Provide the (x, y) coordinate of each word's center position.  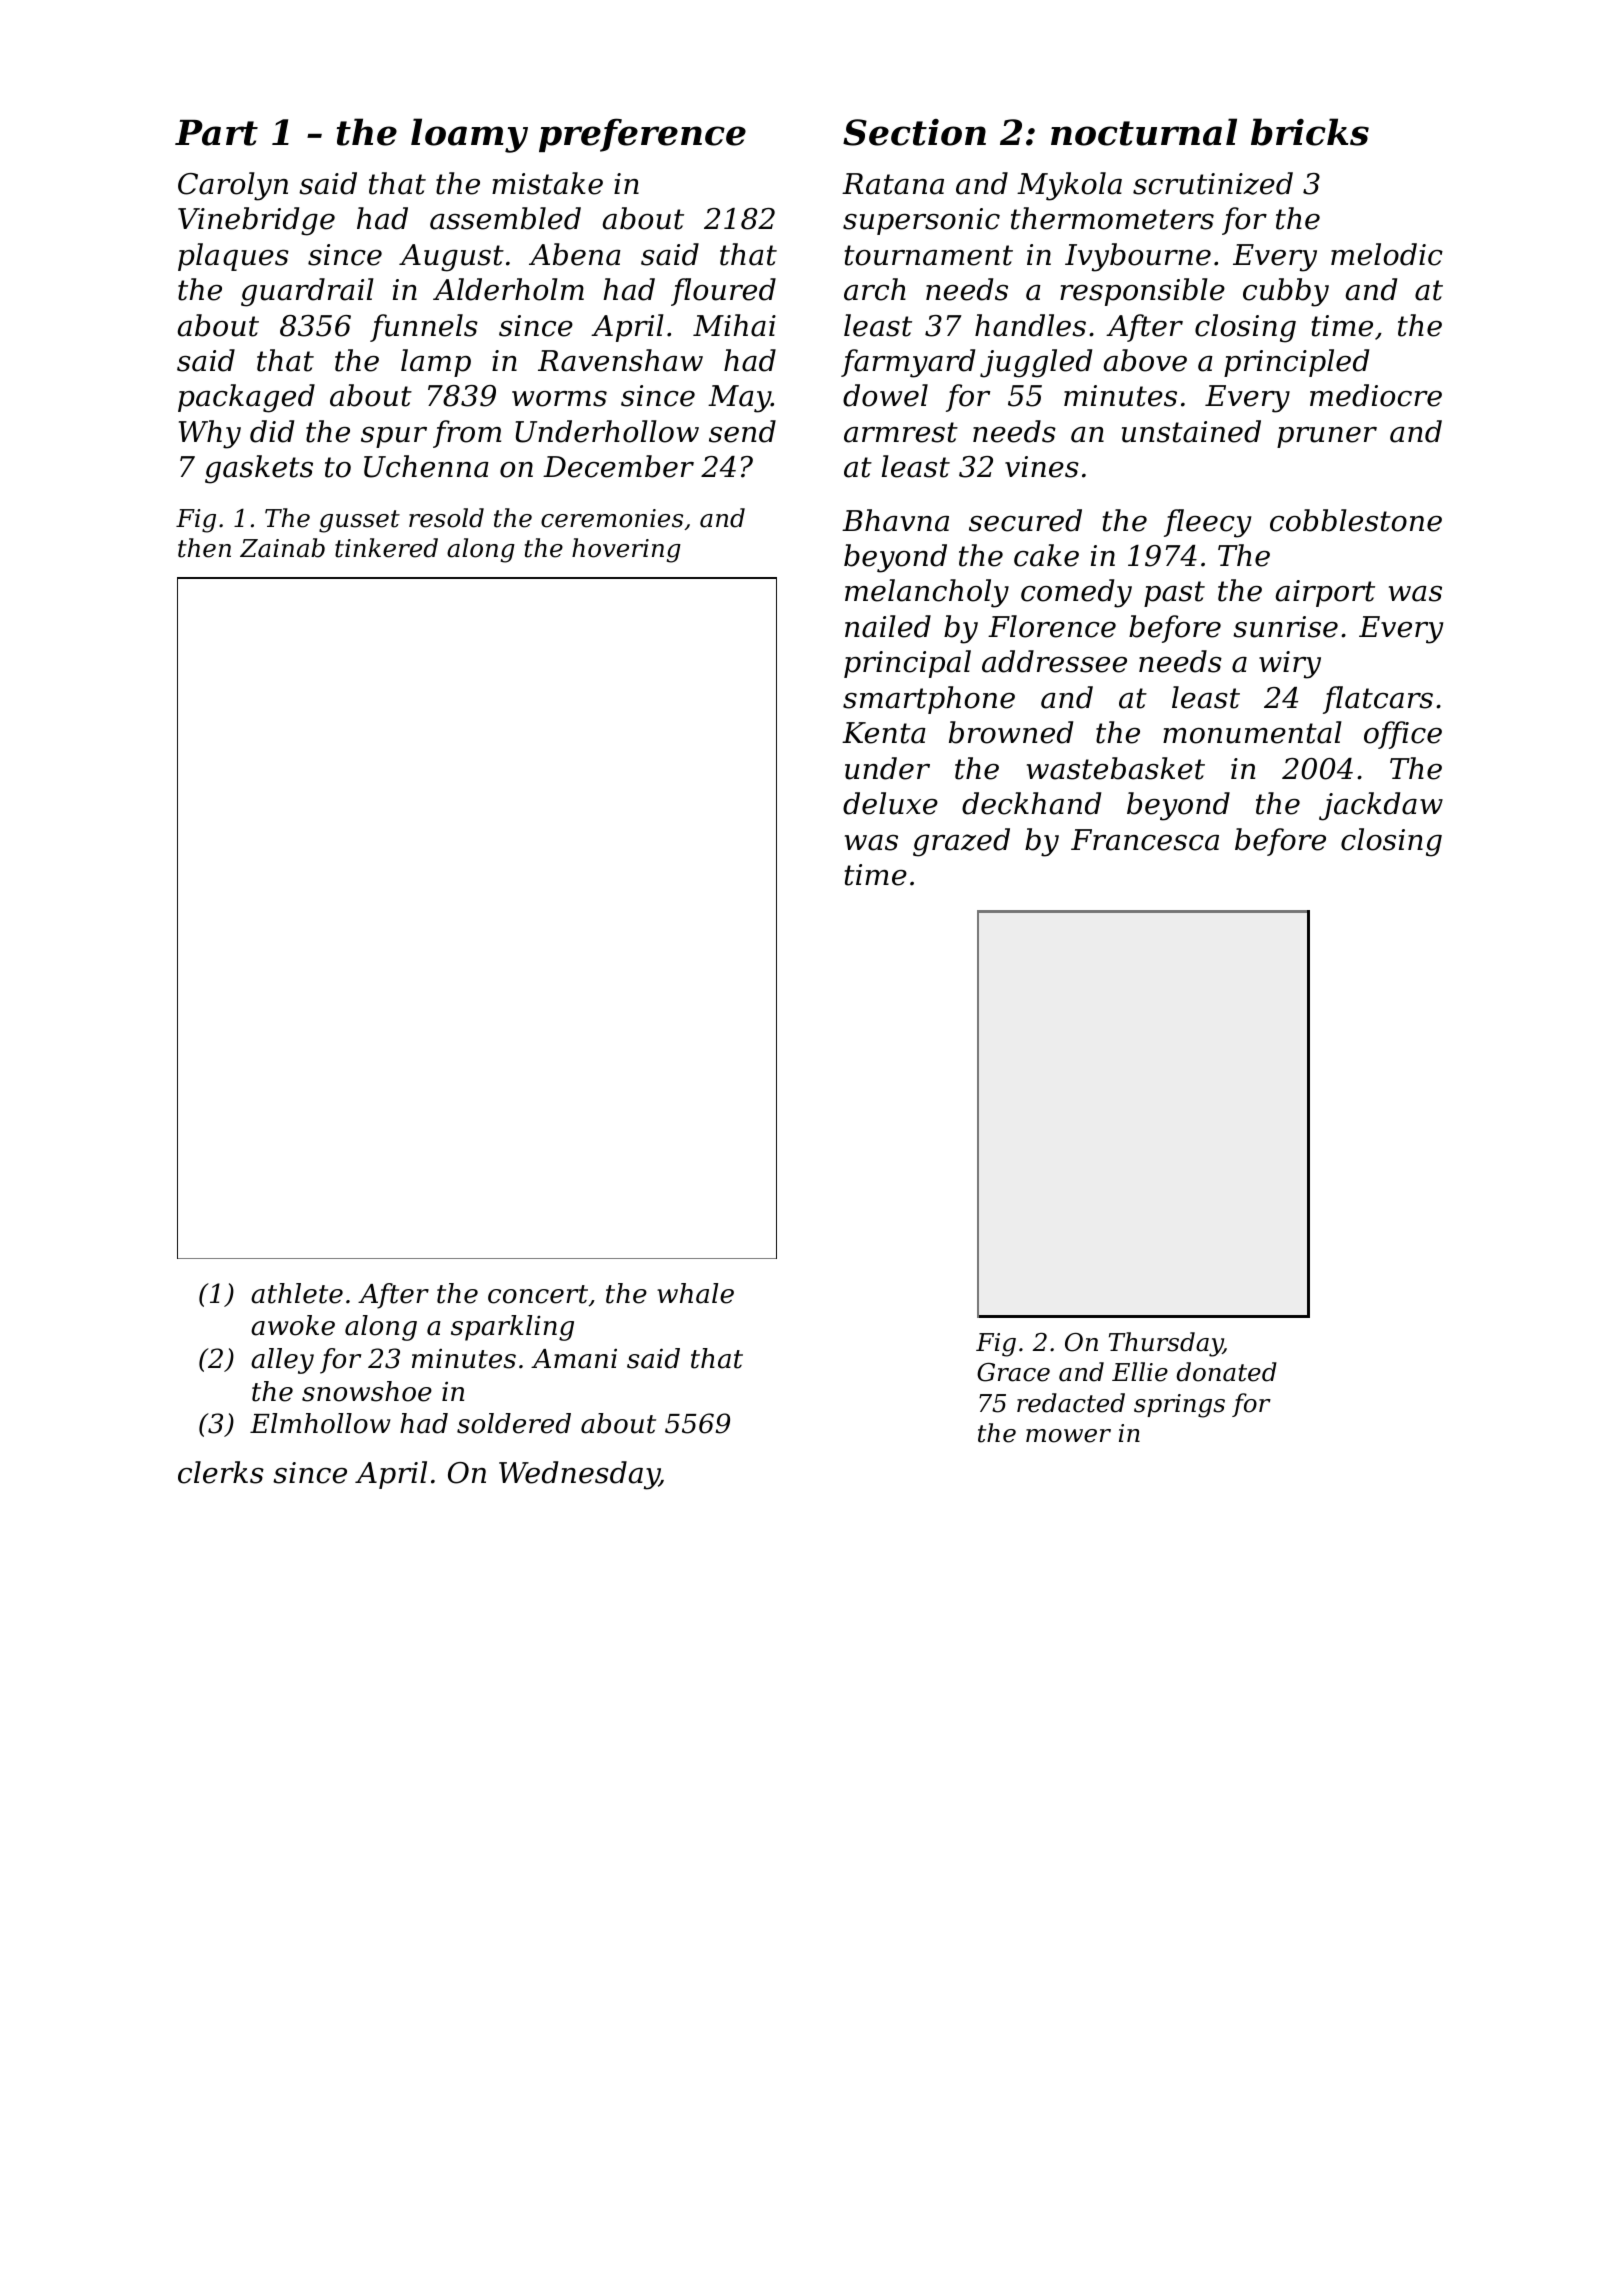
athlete (297, 1293)
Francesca (1145, 840)
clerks (221, 1472)
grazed (961, 842)
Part (216, 133)
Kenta (884, 733)
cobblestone (1356, 520)
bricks (1310, 132)
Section (914, 132)
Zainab (282, 548)
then (204, 548)
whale (695, 1293)
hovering (626, 550)
